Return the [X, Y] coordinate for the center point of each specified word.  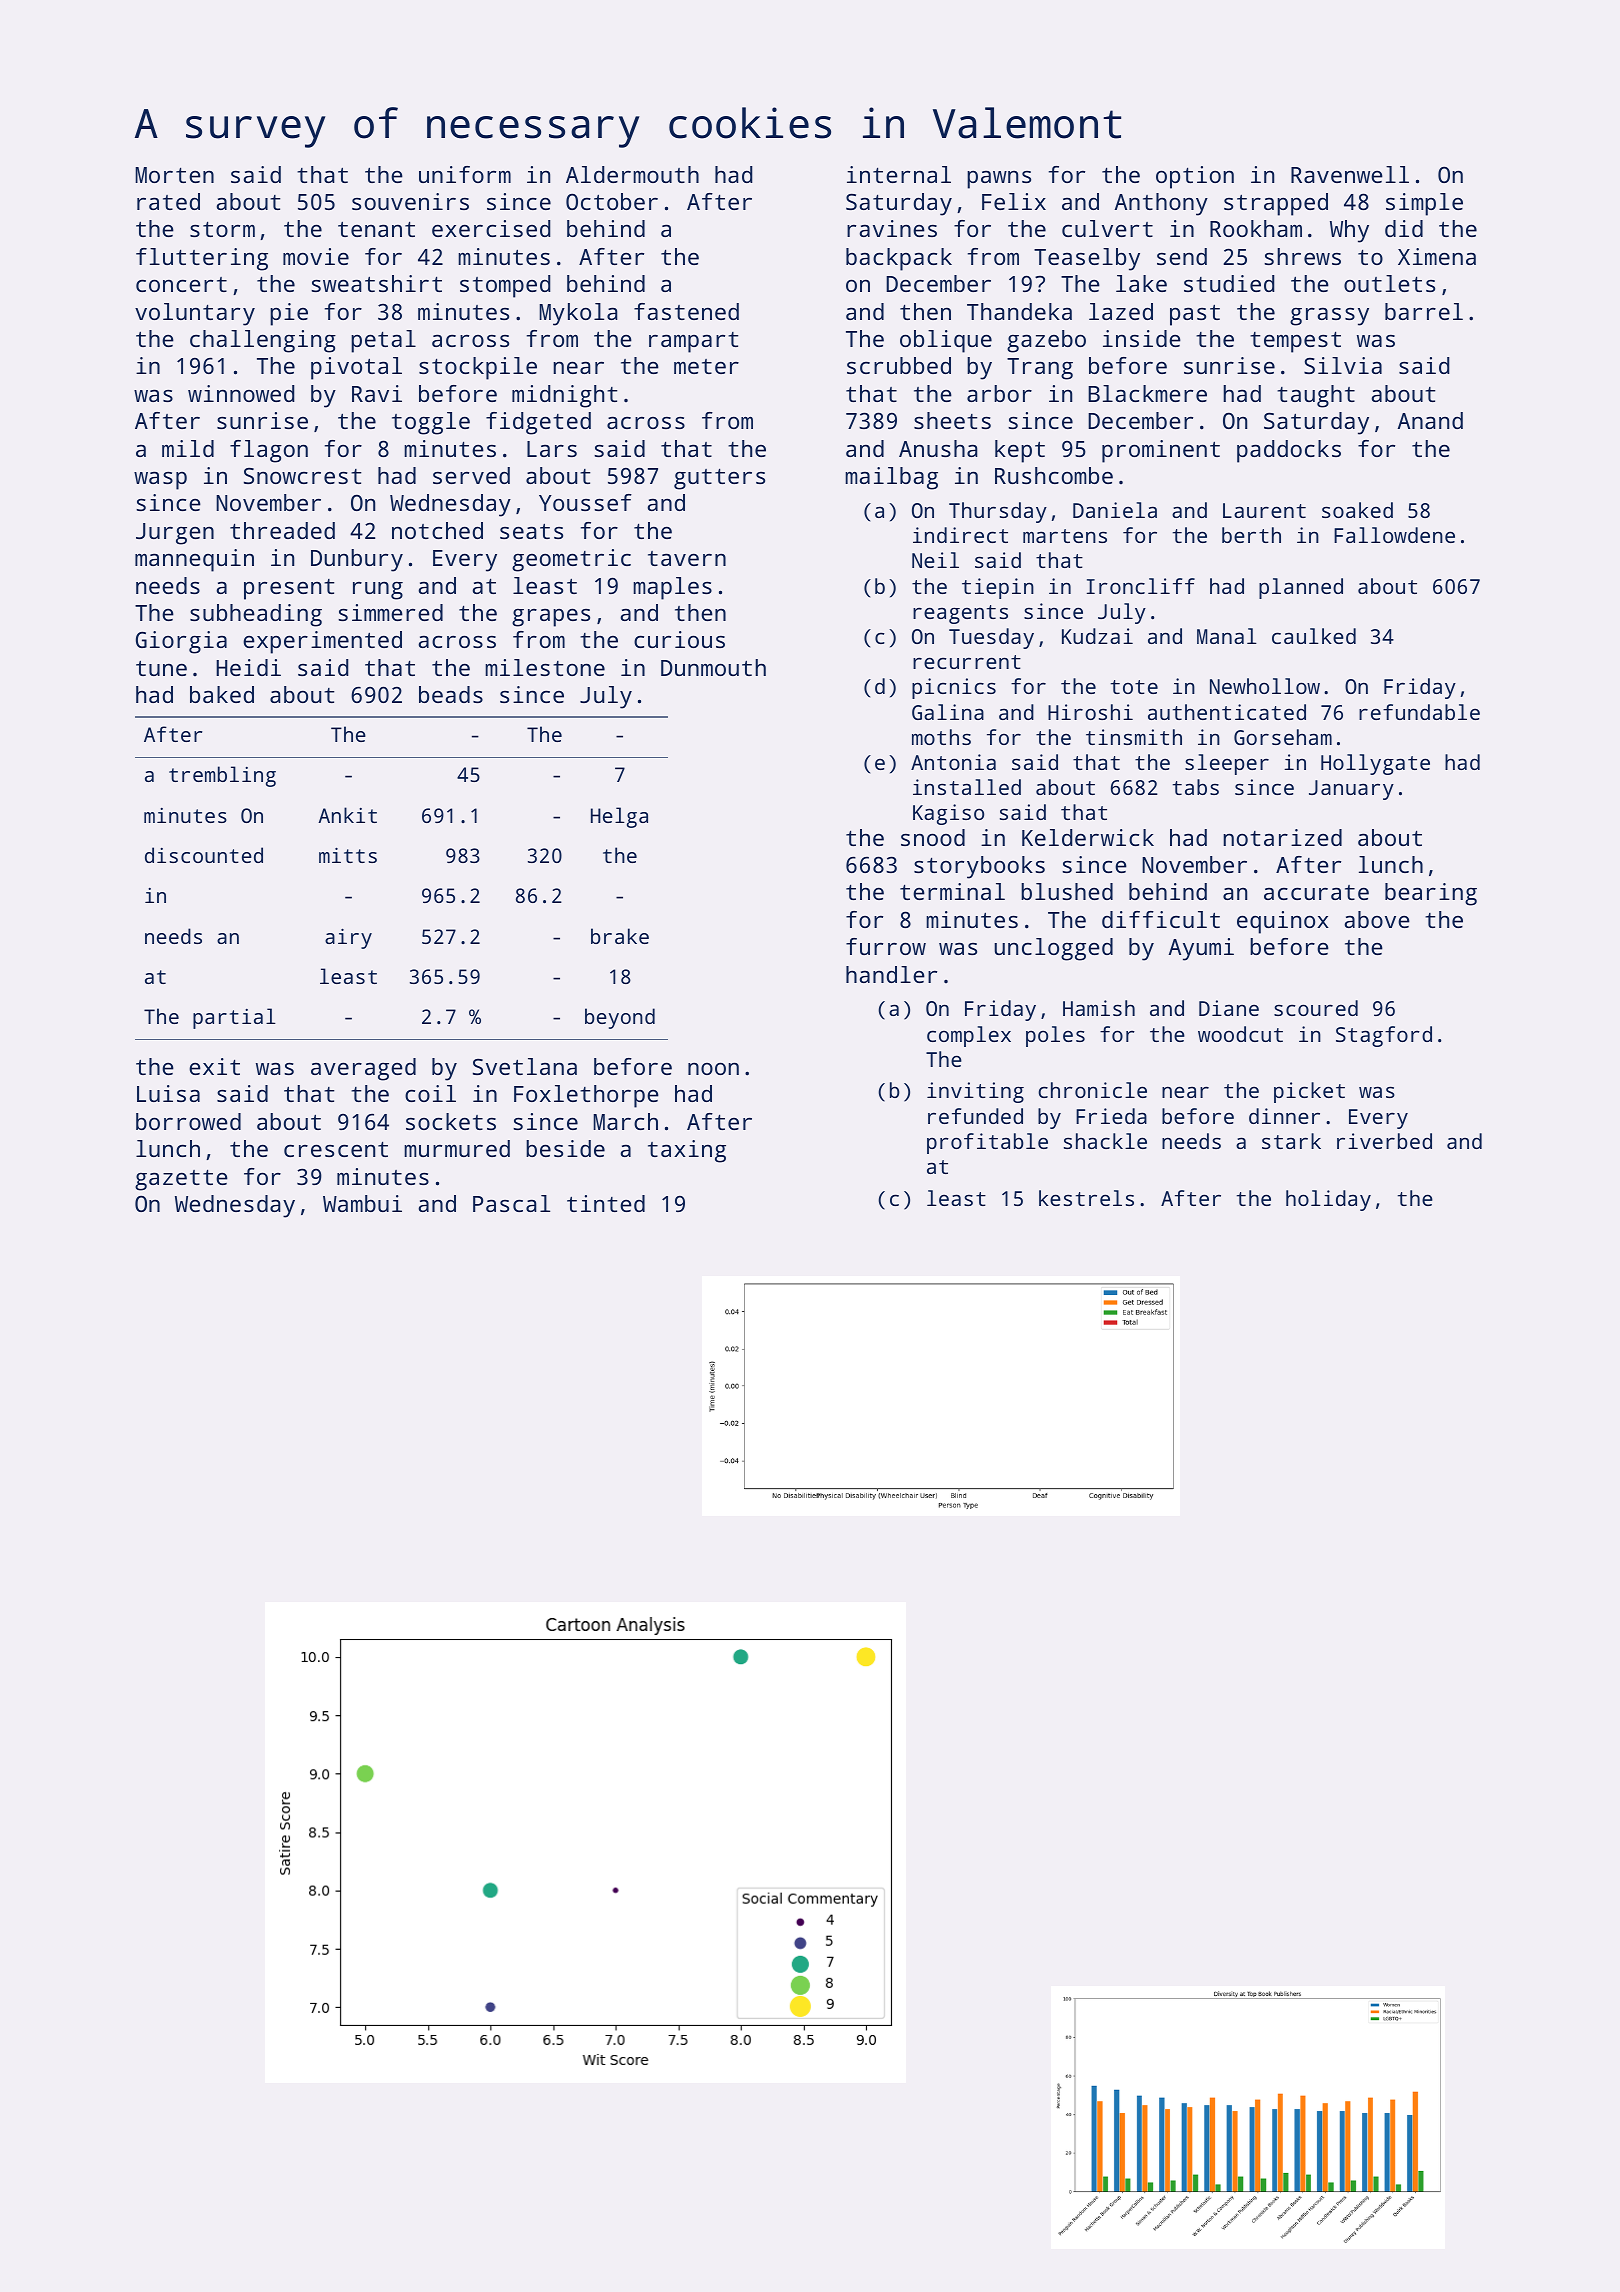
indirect [960, 535]
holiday [1328, 1200]
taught [1316, 396]
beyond [620, 1018]
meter [706, 366]
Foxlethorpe [586, 1096]
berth [1251, 535]
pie [289, 314]
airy [348, 938]
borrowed [188, 1121]
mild [188, 448]
